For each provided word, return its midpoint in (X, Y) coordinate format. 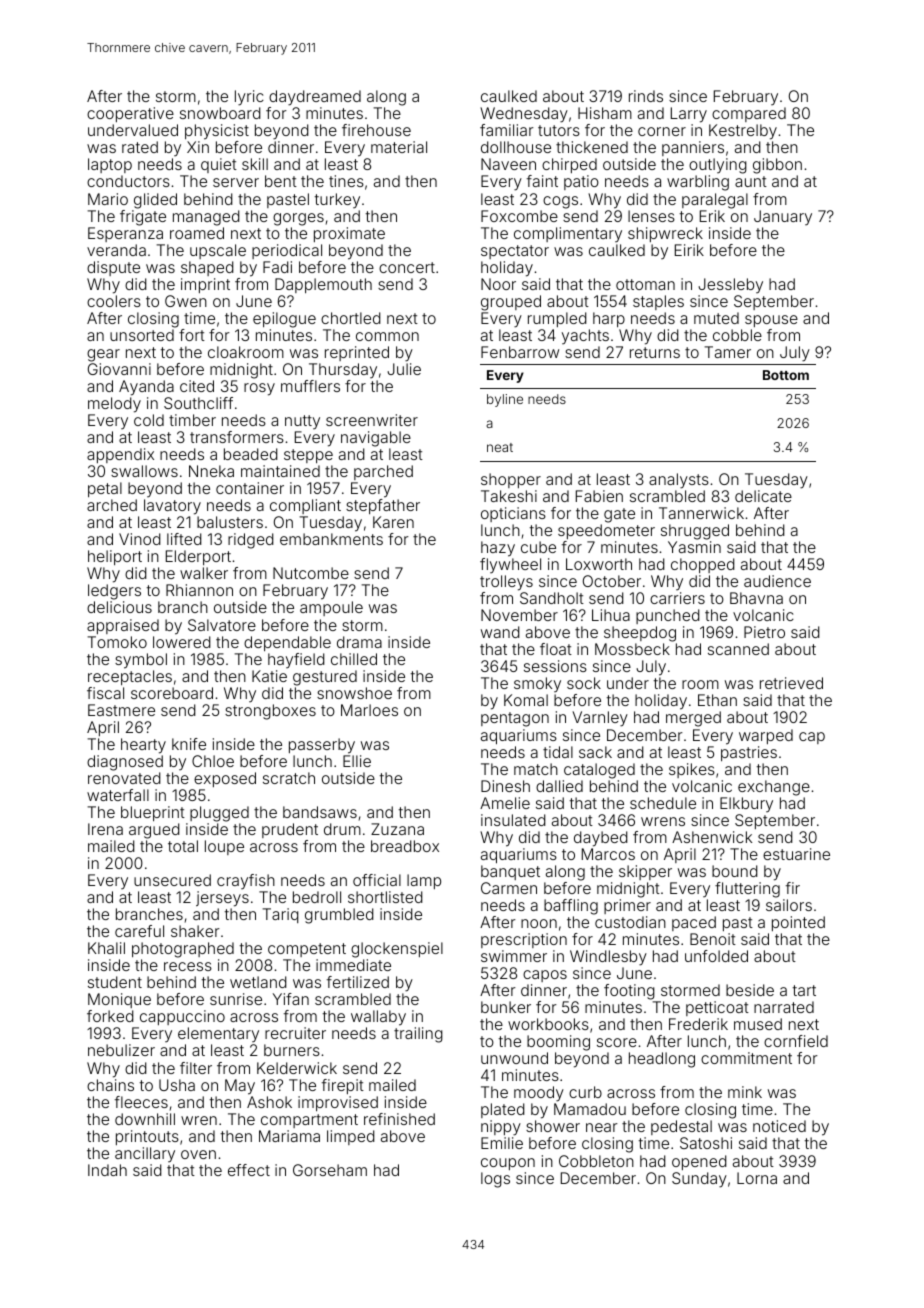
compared (749, 114)
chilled (354, 659)
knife (189, 744)
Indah (107, 1170)
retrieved (791, 683)
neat (500, 447)
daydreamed (315, 98)
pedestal (681, 1127)
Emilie (502, 1143)
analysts (679, 481)
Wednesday (524, 115)
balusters (230, 522)
